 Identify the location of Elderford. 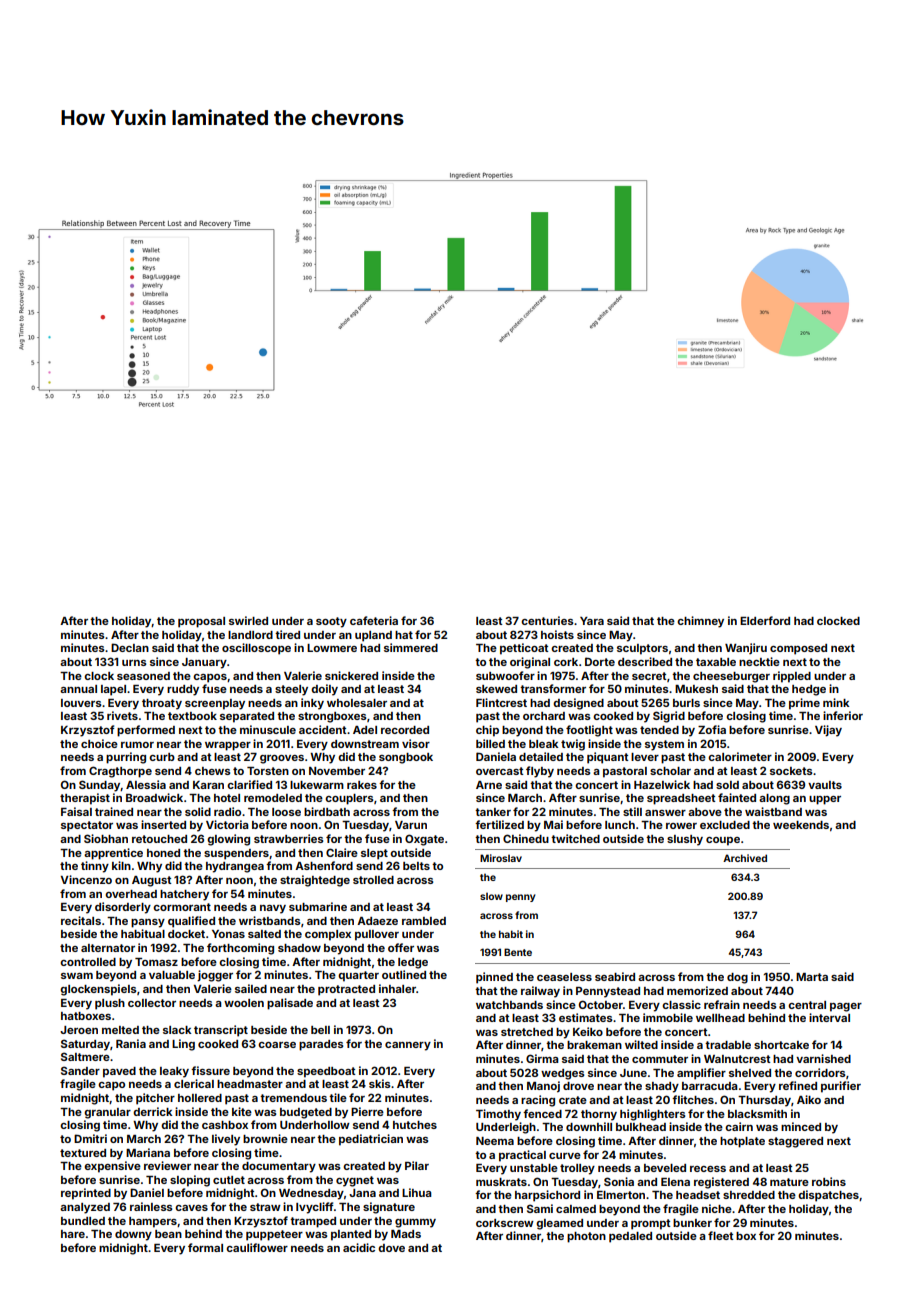
(765, 620).
